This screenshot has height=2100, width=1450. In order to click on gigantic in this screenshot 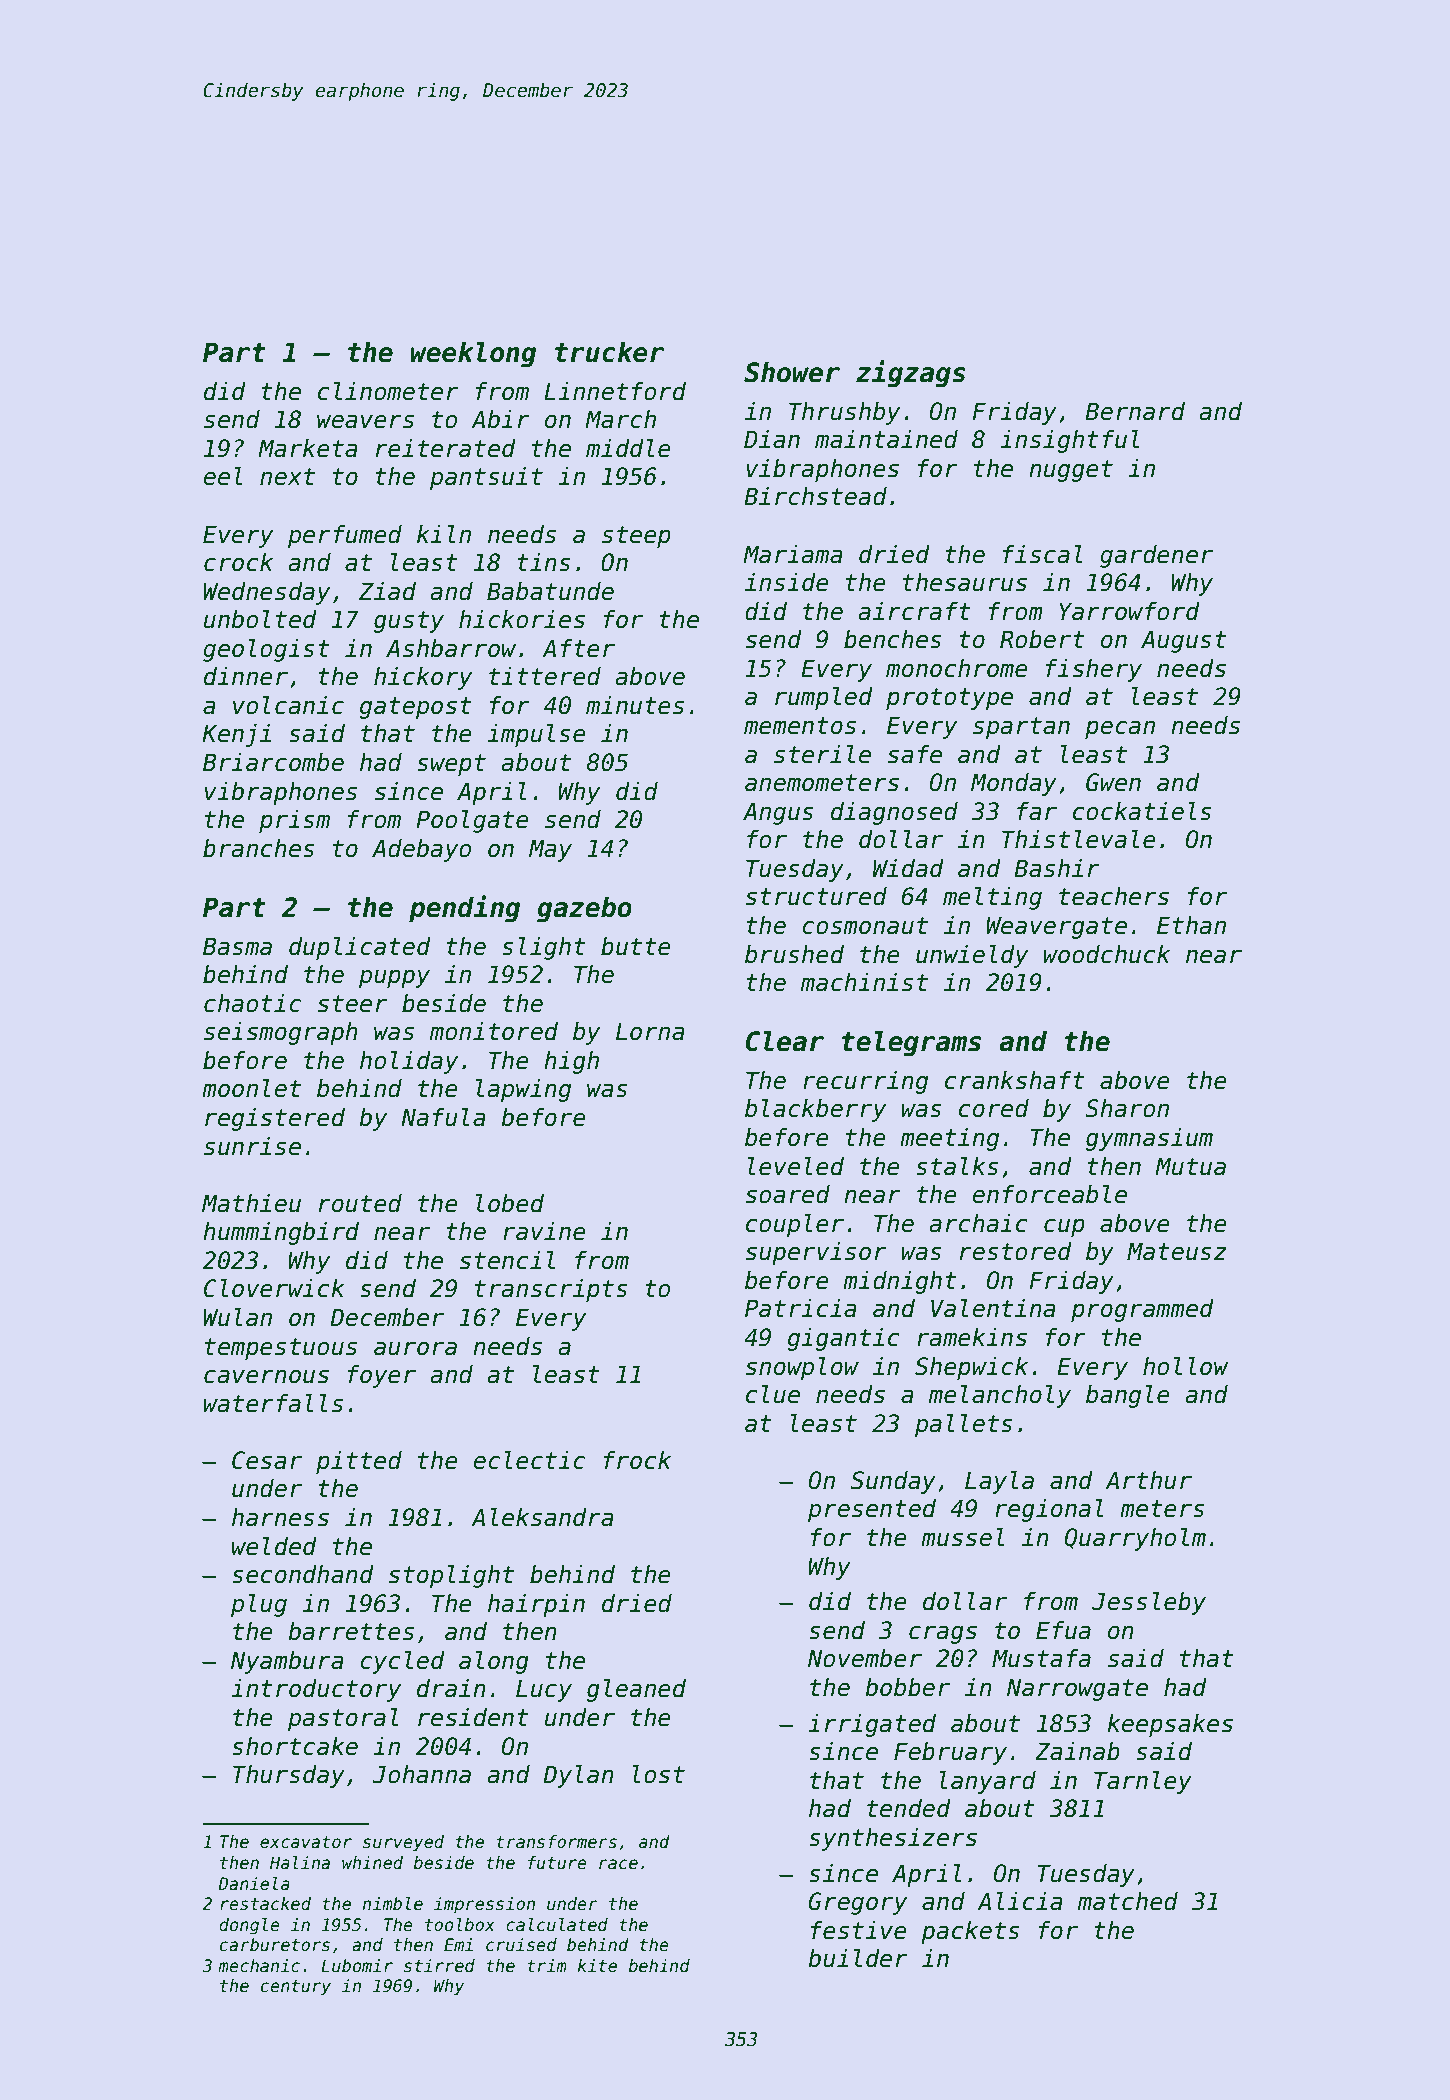, I will do `click(843, 1339)`.
